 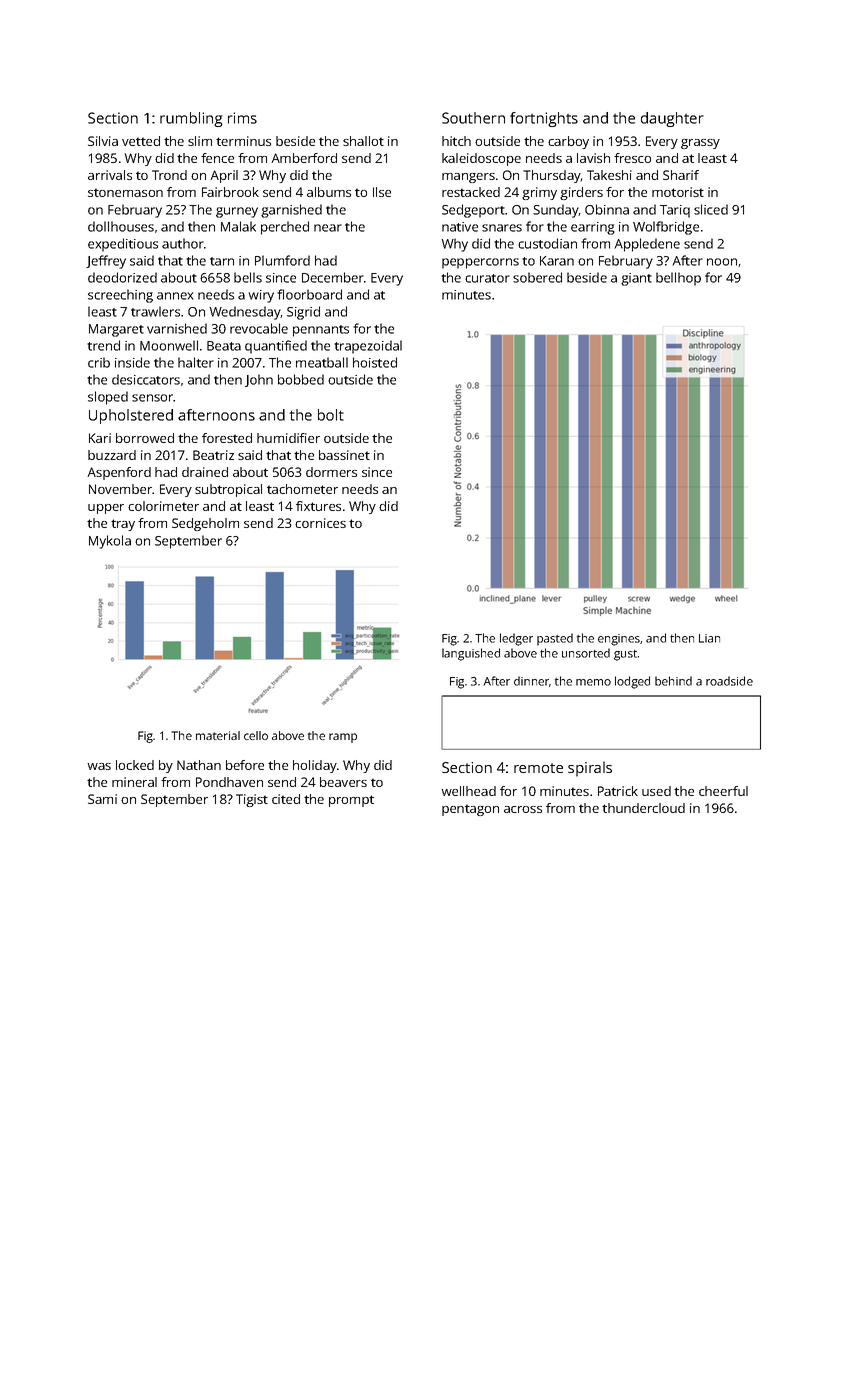 What do you see at coordinates (99, 766) in the screenshot?
I see `was` at bounding box center [99, 766].
